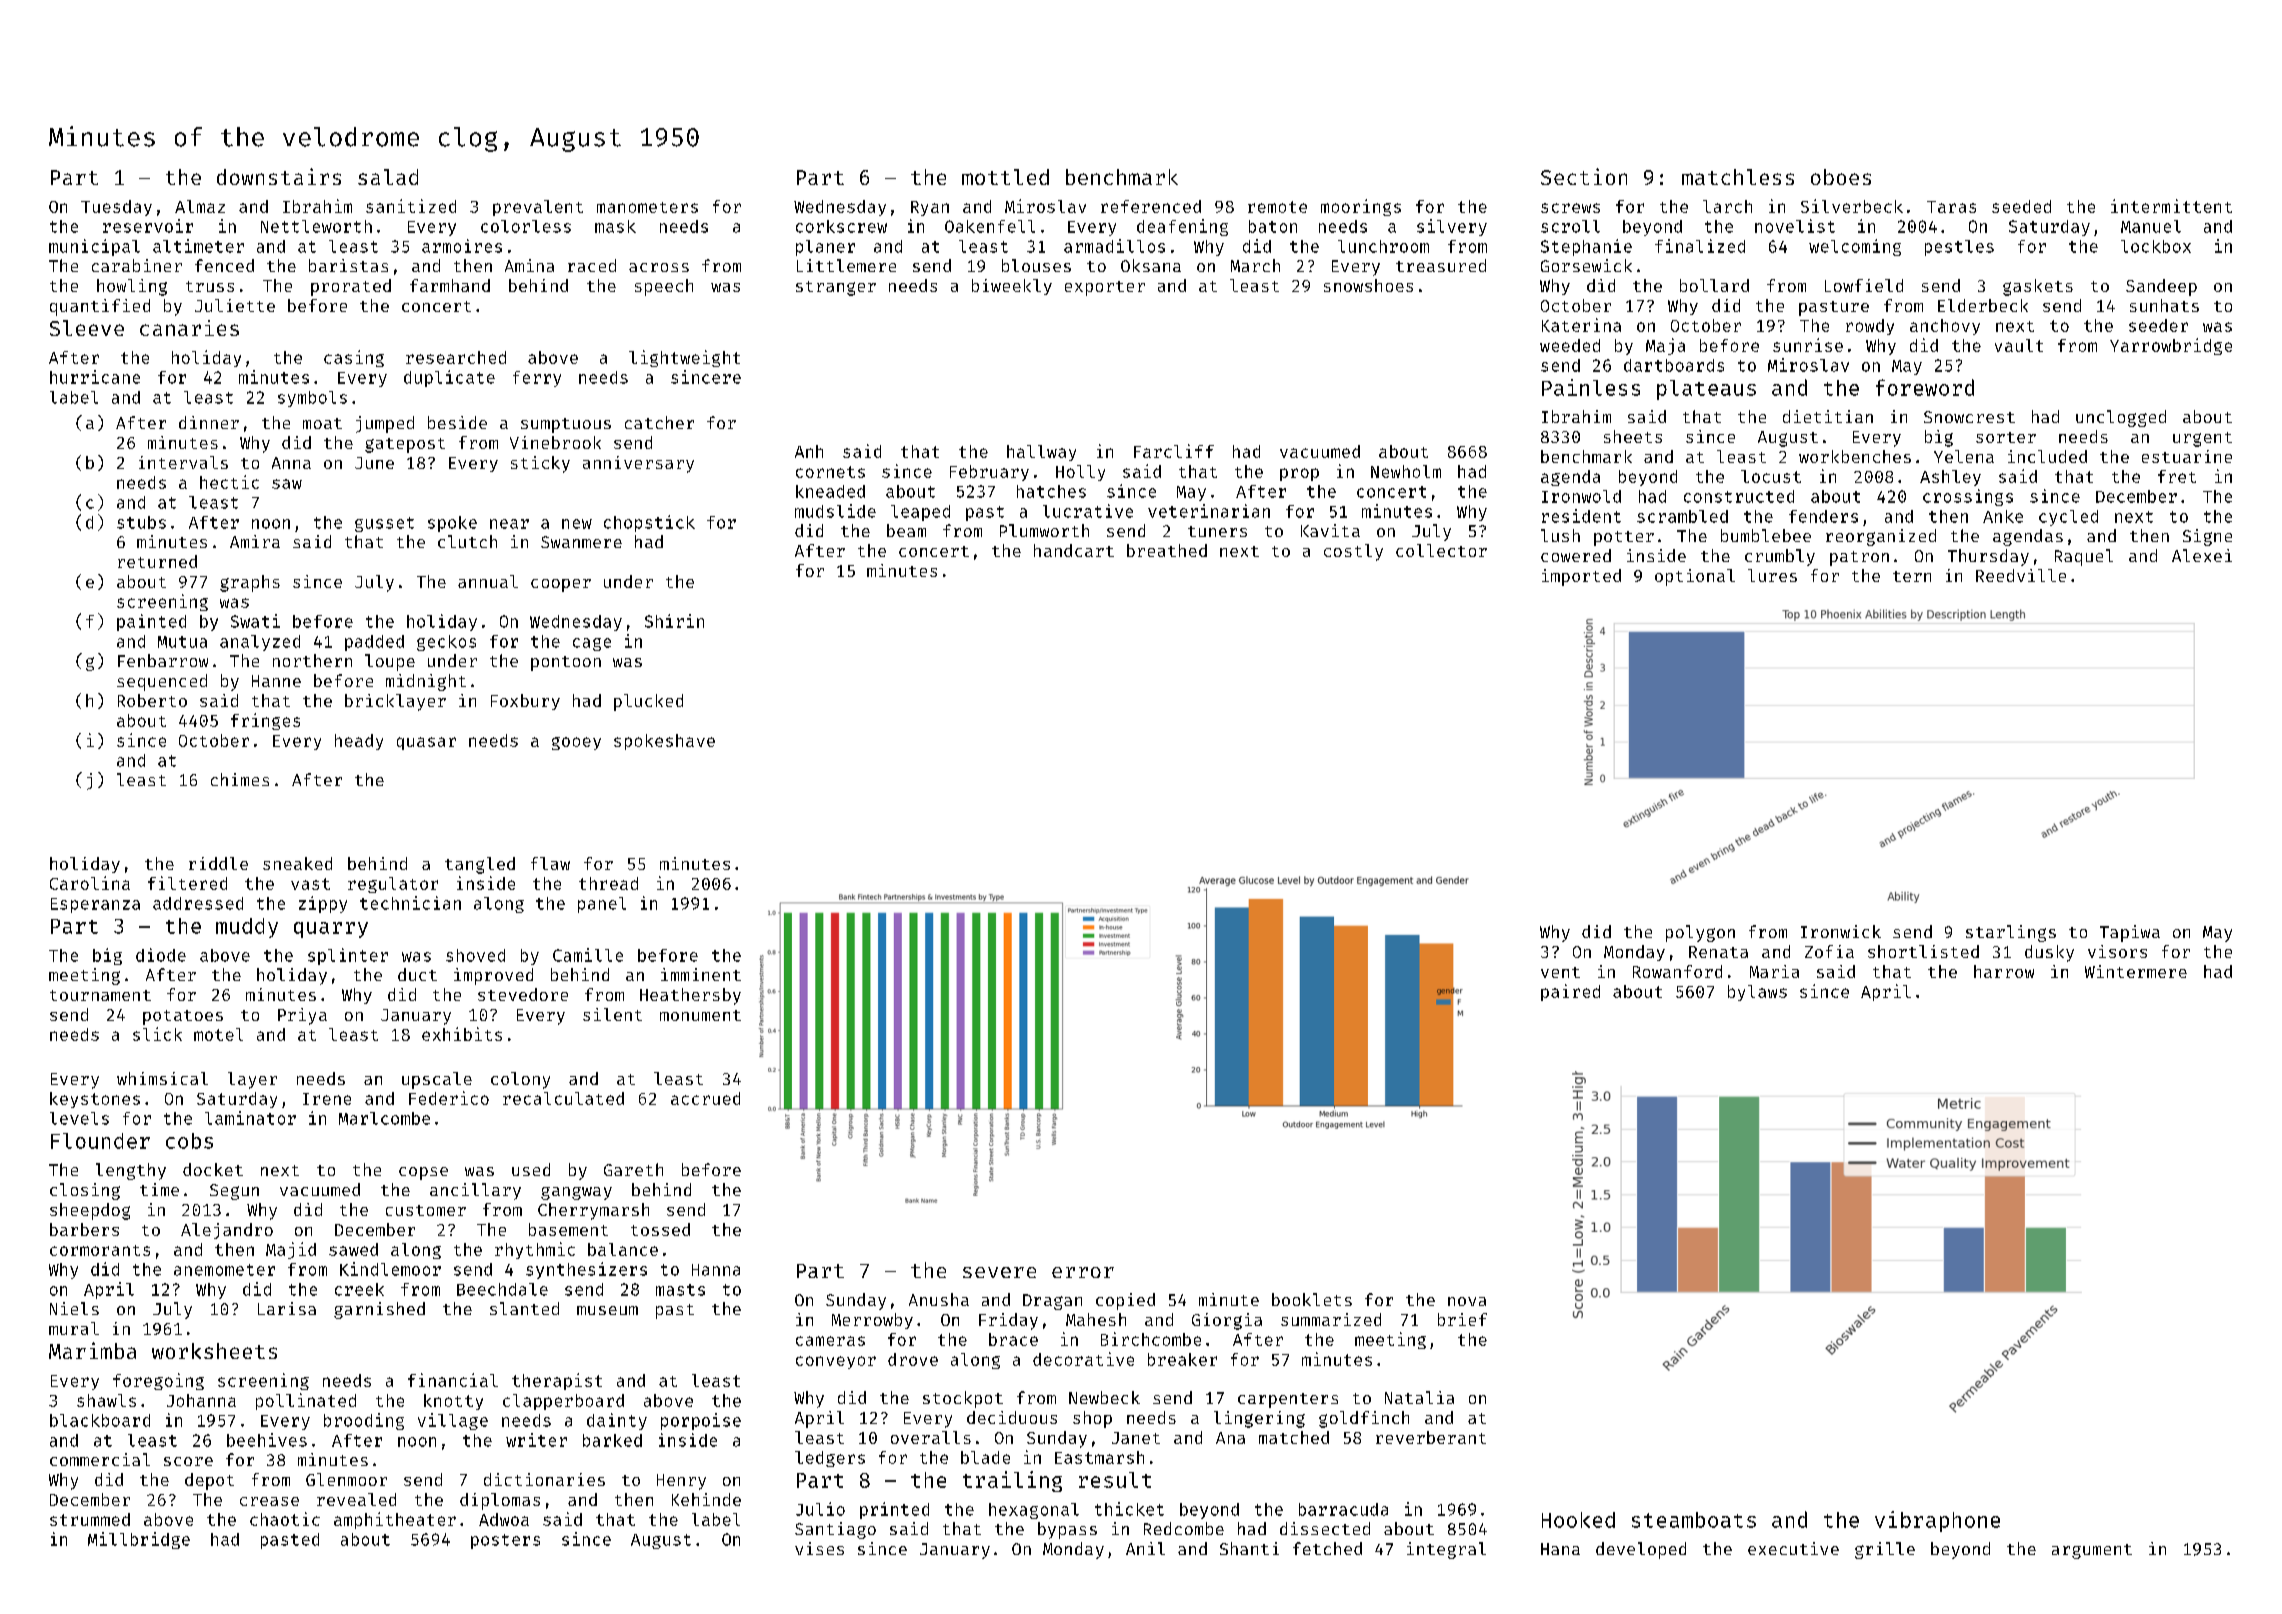 Image resolution: width=2282 pixels, height=1614 pixels. Describe the element at coordinates (2130, 933) in the document. I see `Tapiwa` at that location.
